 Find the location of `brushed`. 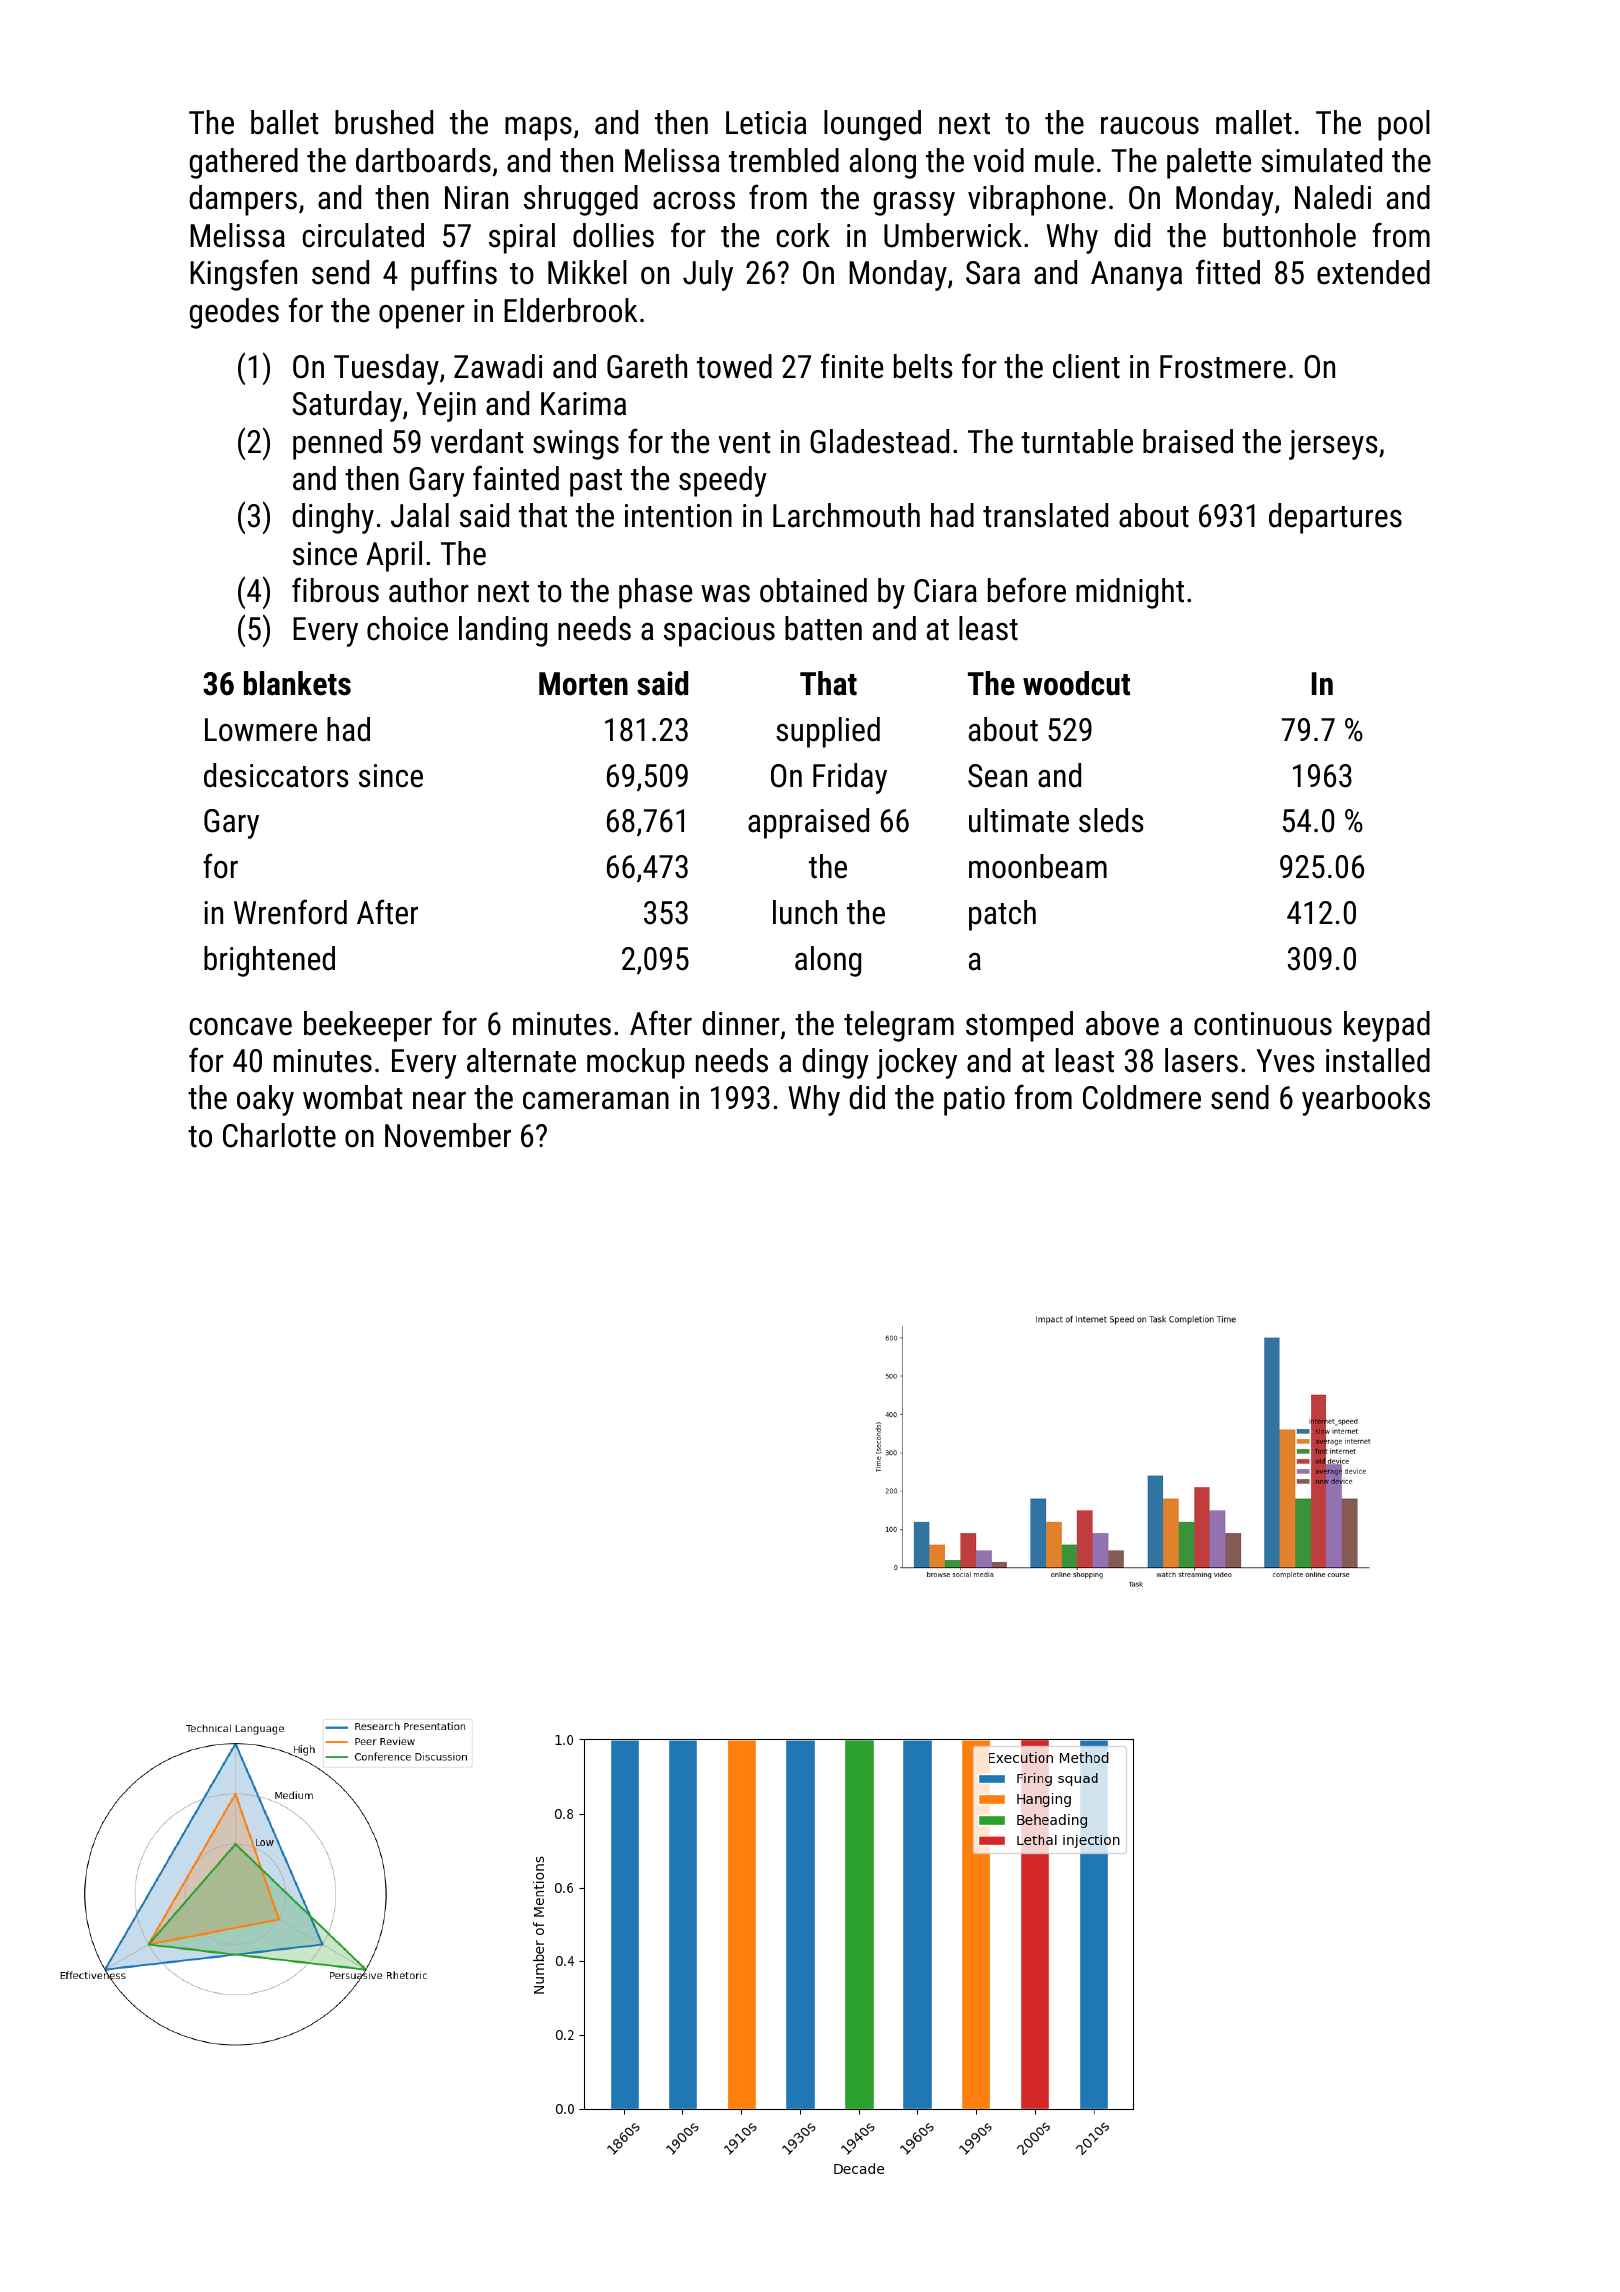

brushed is located at coordinates (384, 122).
